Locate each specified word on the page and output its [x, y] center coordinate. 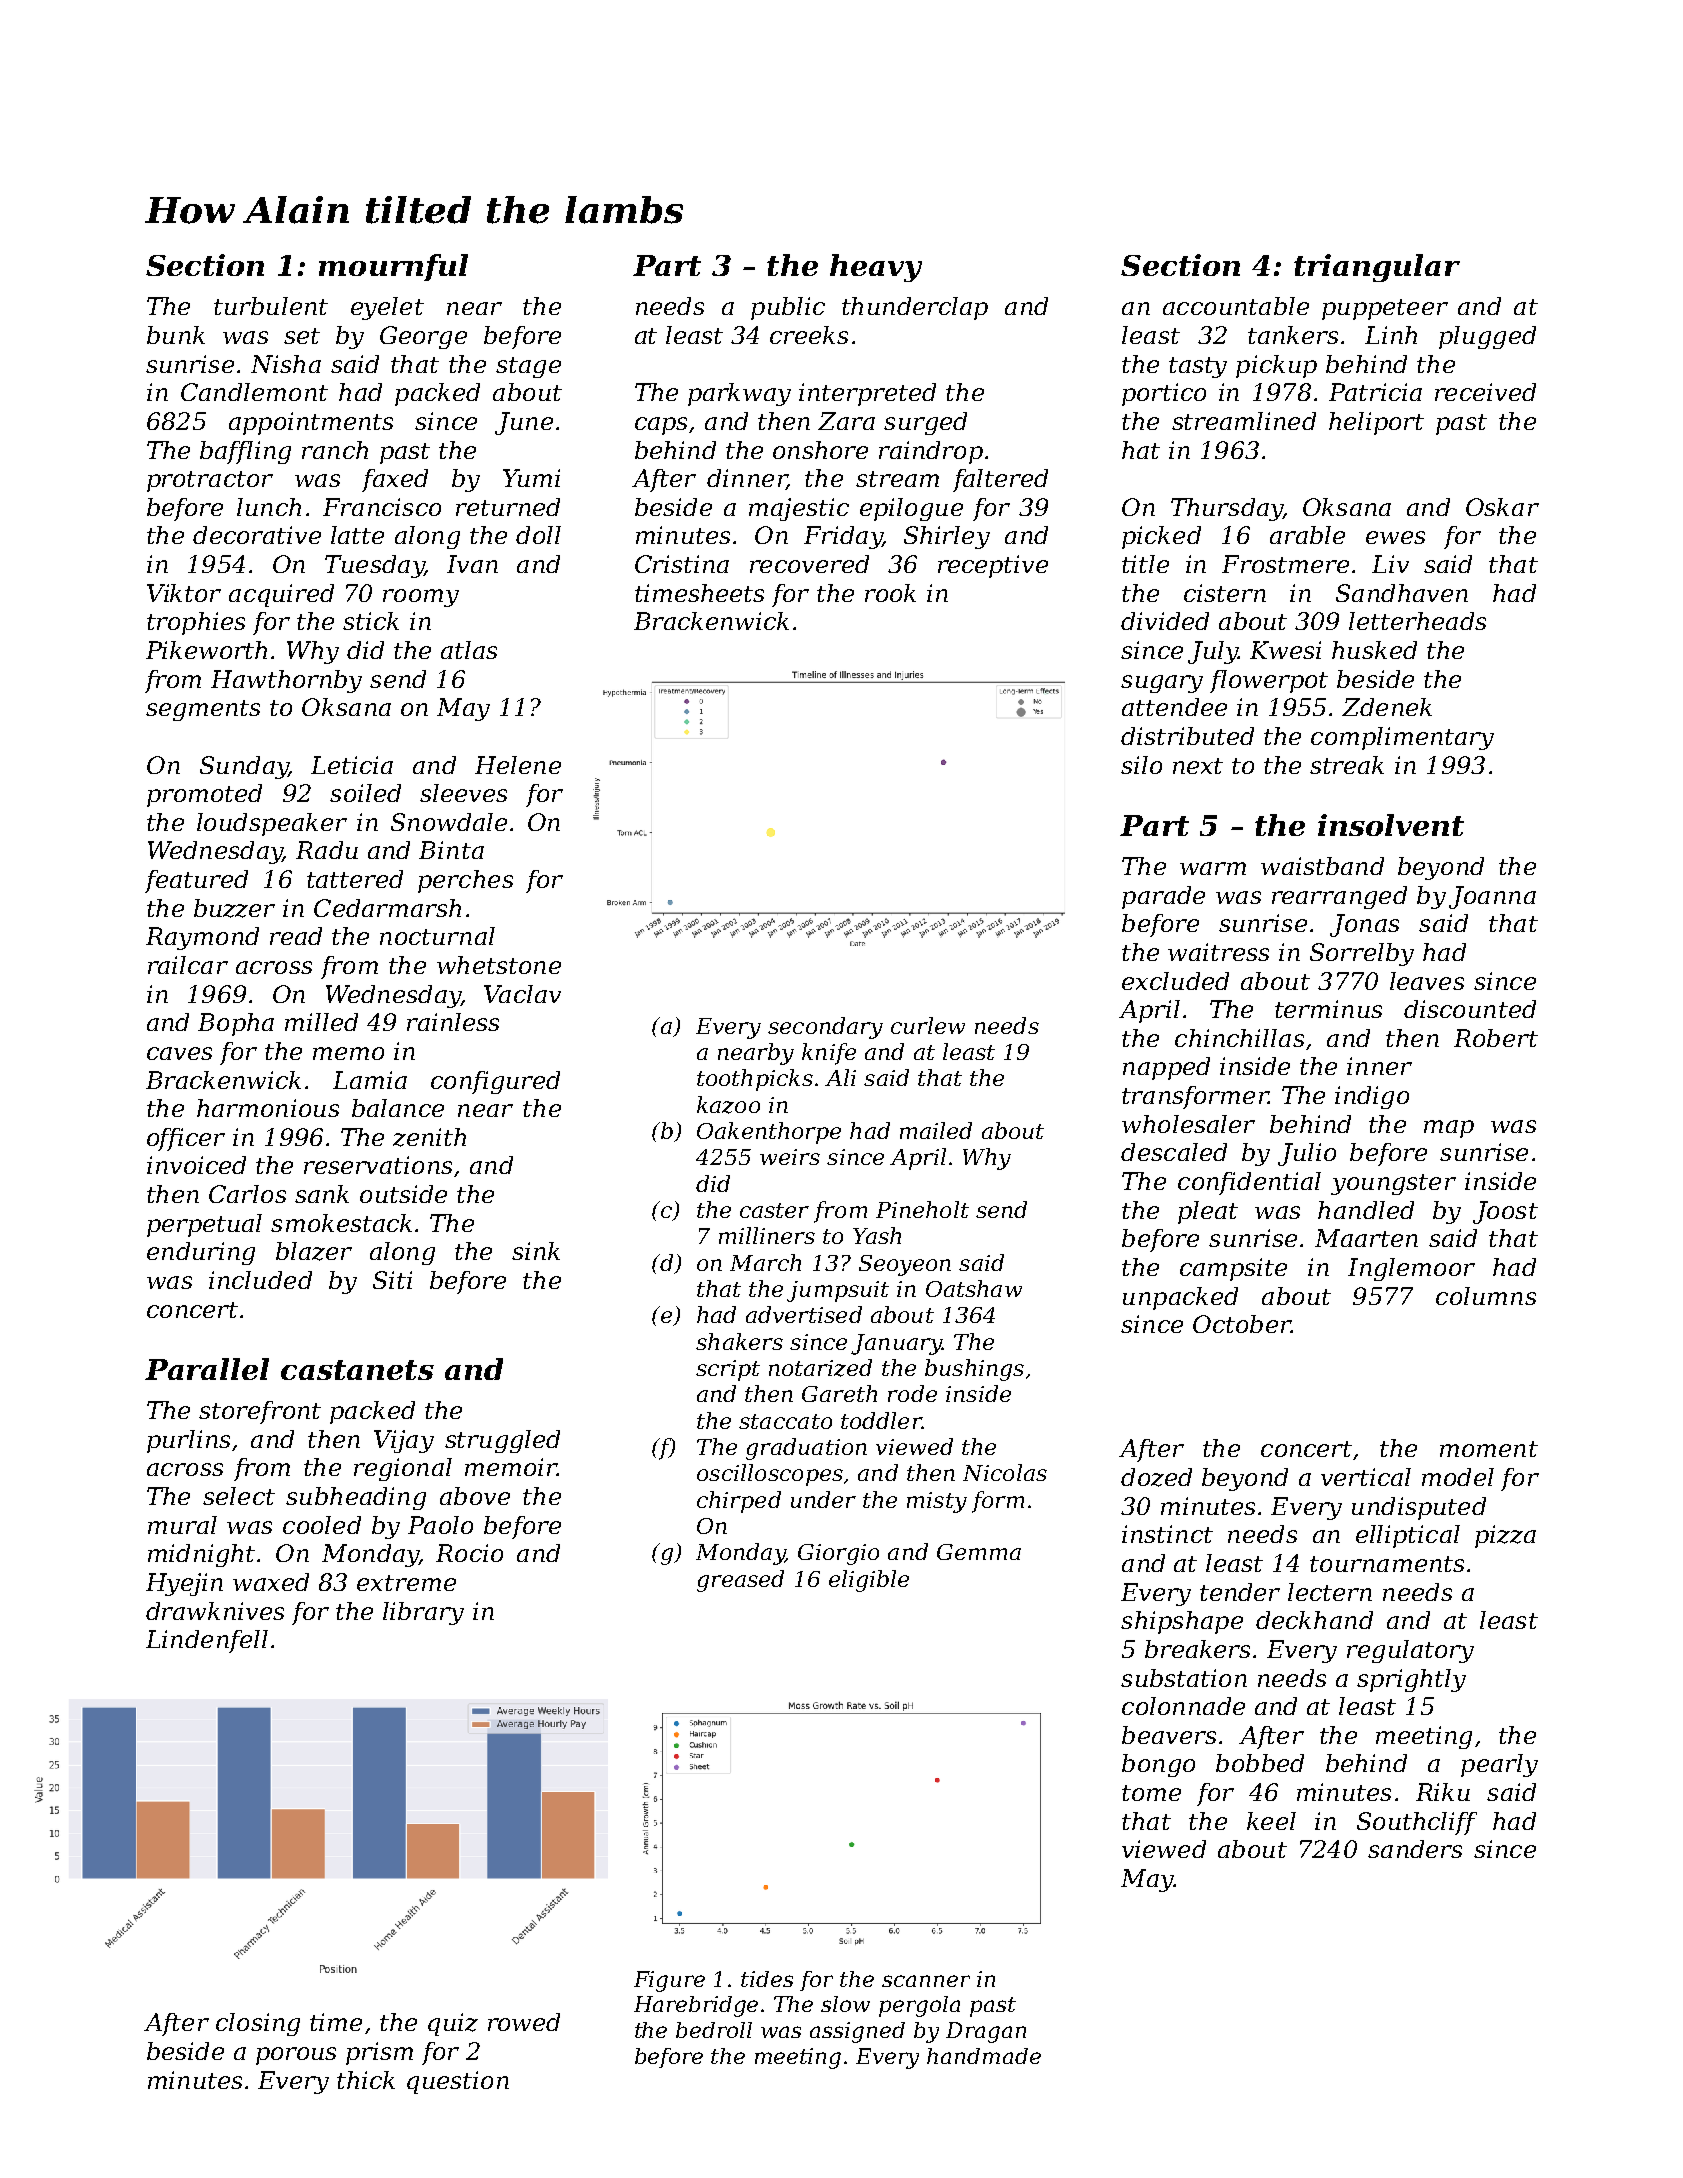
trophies [196, 623]
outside [403, 1194]
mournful [393, 267]
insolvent [1391, 825]
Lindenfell [207, 1641]
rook [890, 593]
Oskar [1502, 507]
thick [366, 2080]
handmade [984, 2056]
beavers [1169, 1735]
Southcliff [1417, 1823]
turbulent [271, 306]
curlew [928, 1025]
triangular [1377, 268]
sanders [1415, 1849]
